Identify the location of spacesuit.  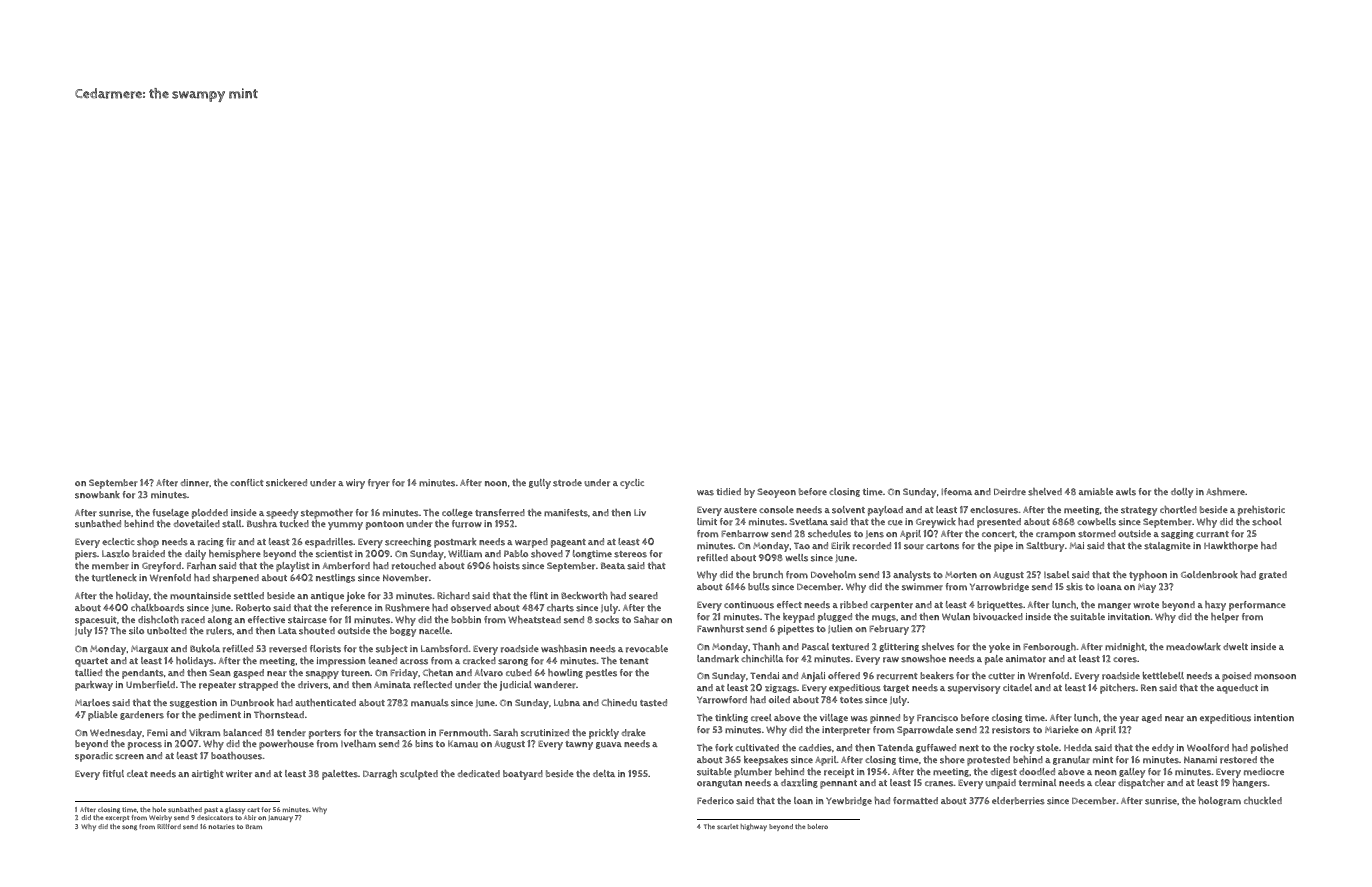
(96, 621).
